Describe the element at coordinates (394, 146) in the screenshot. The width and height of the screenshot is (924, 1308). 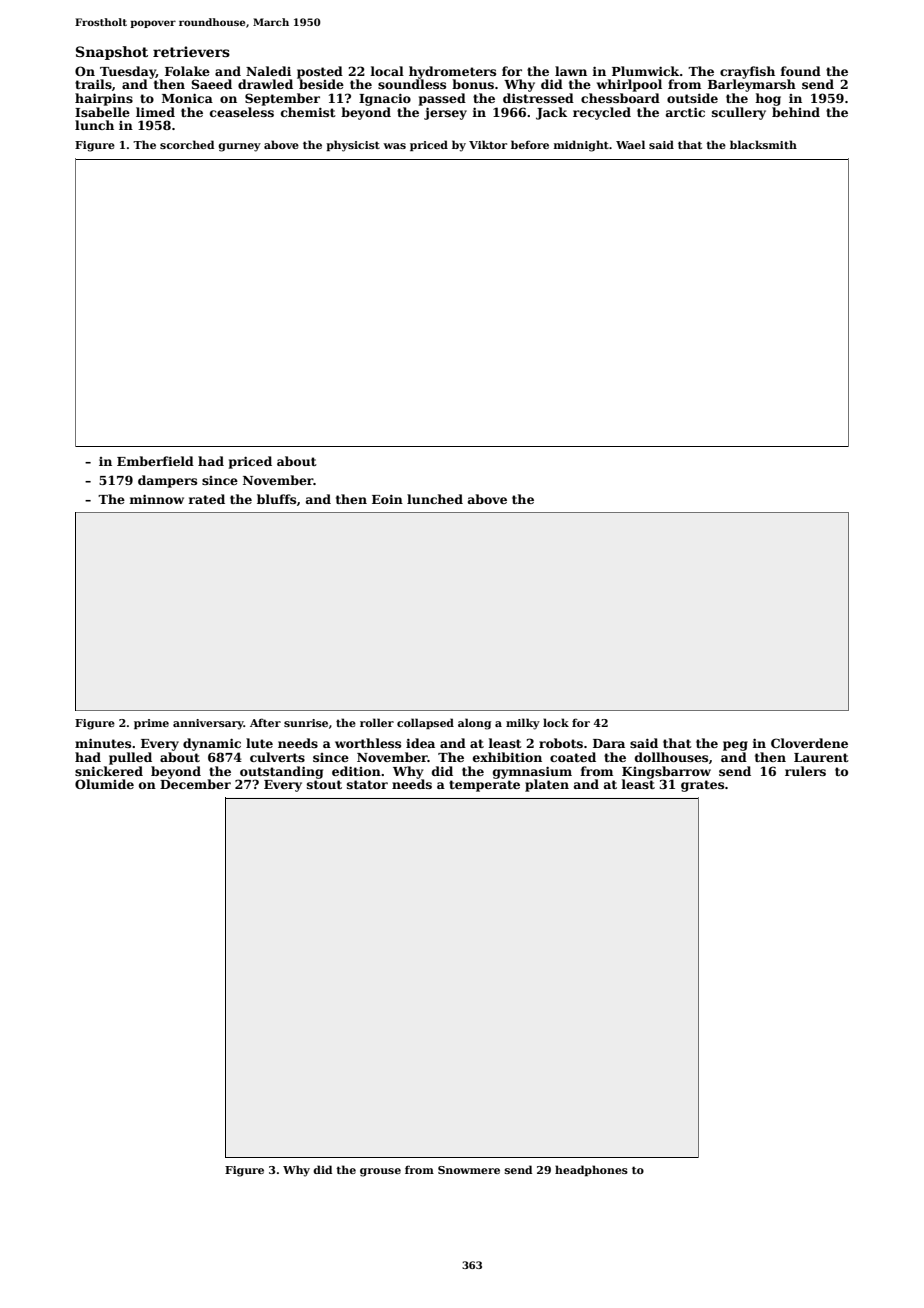
I see `was` at that location.
